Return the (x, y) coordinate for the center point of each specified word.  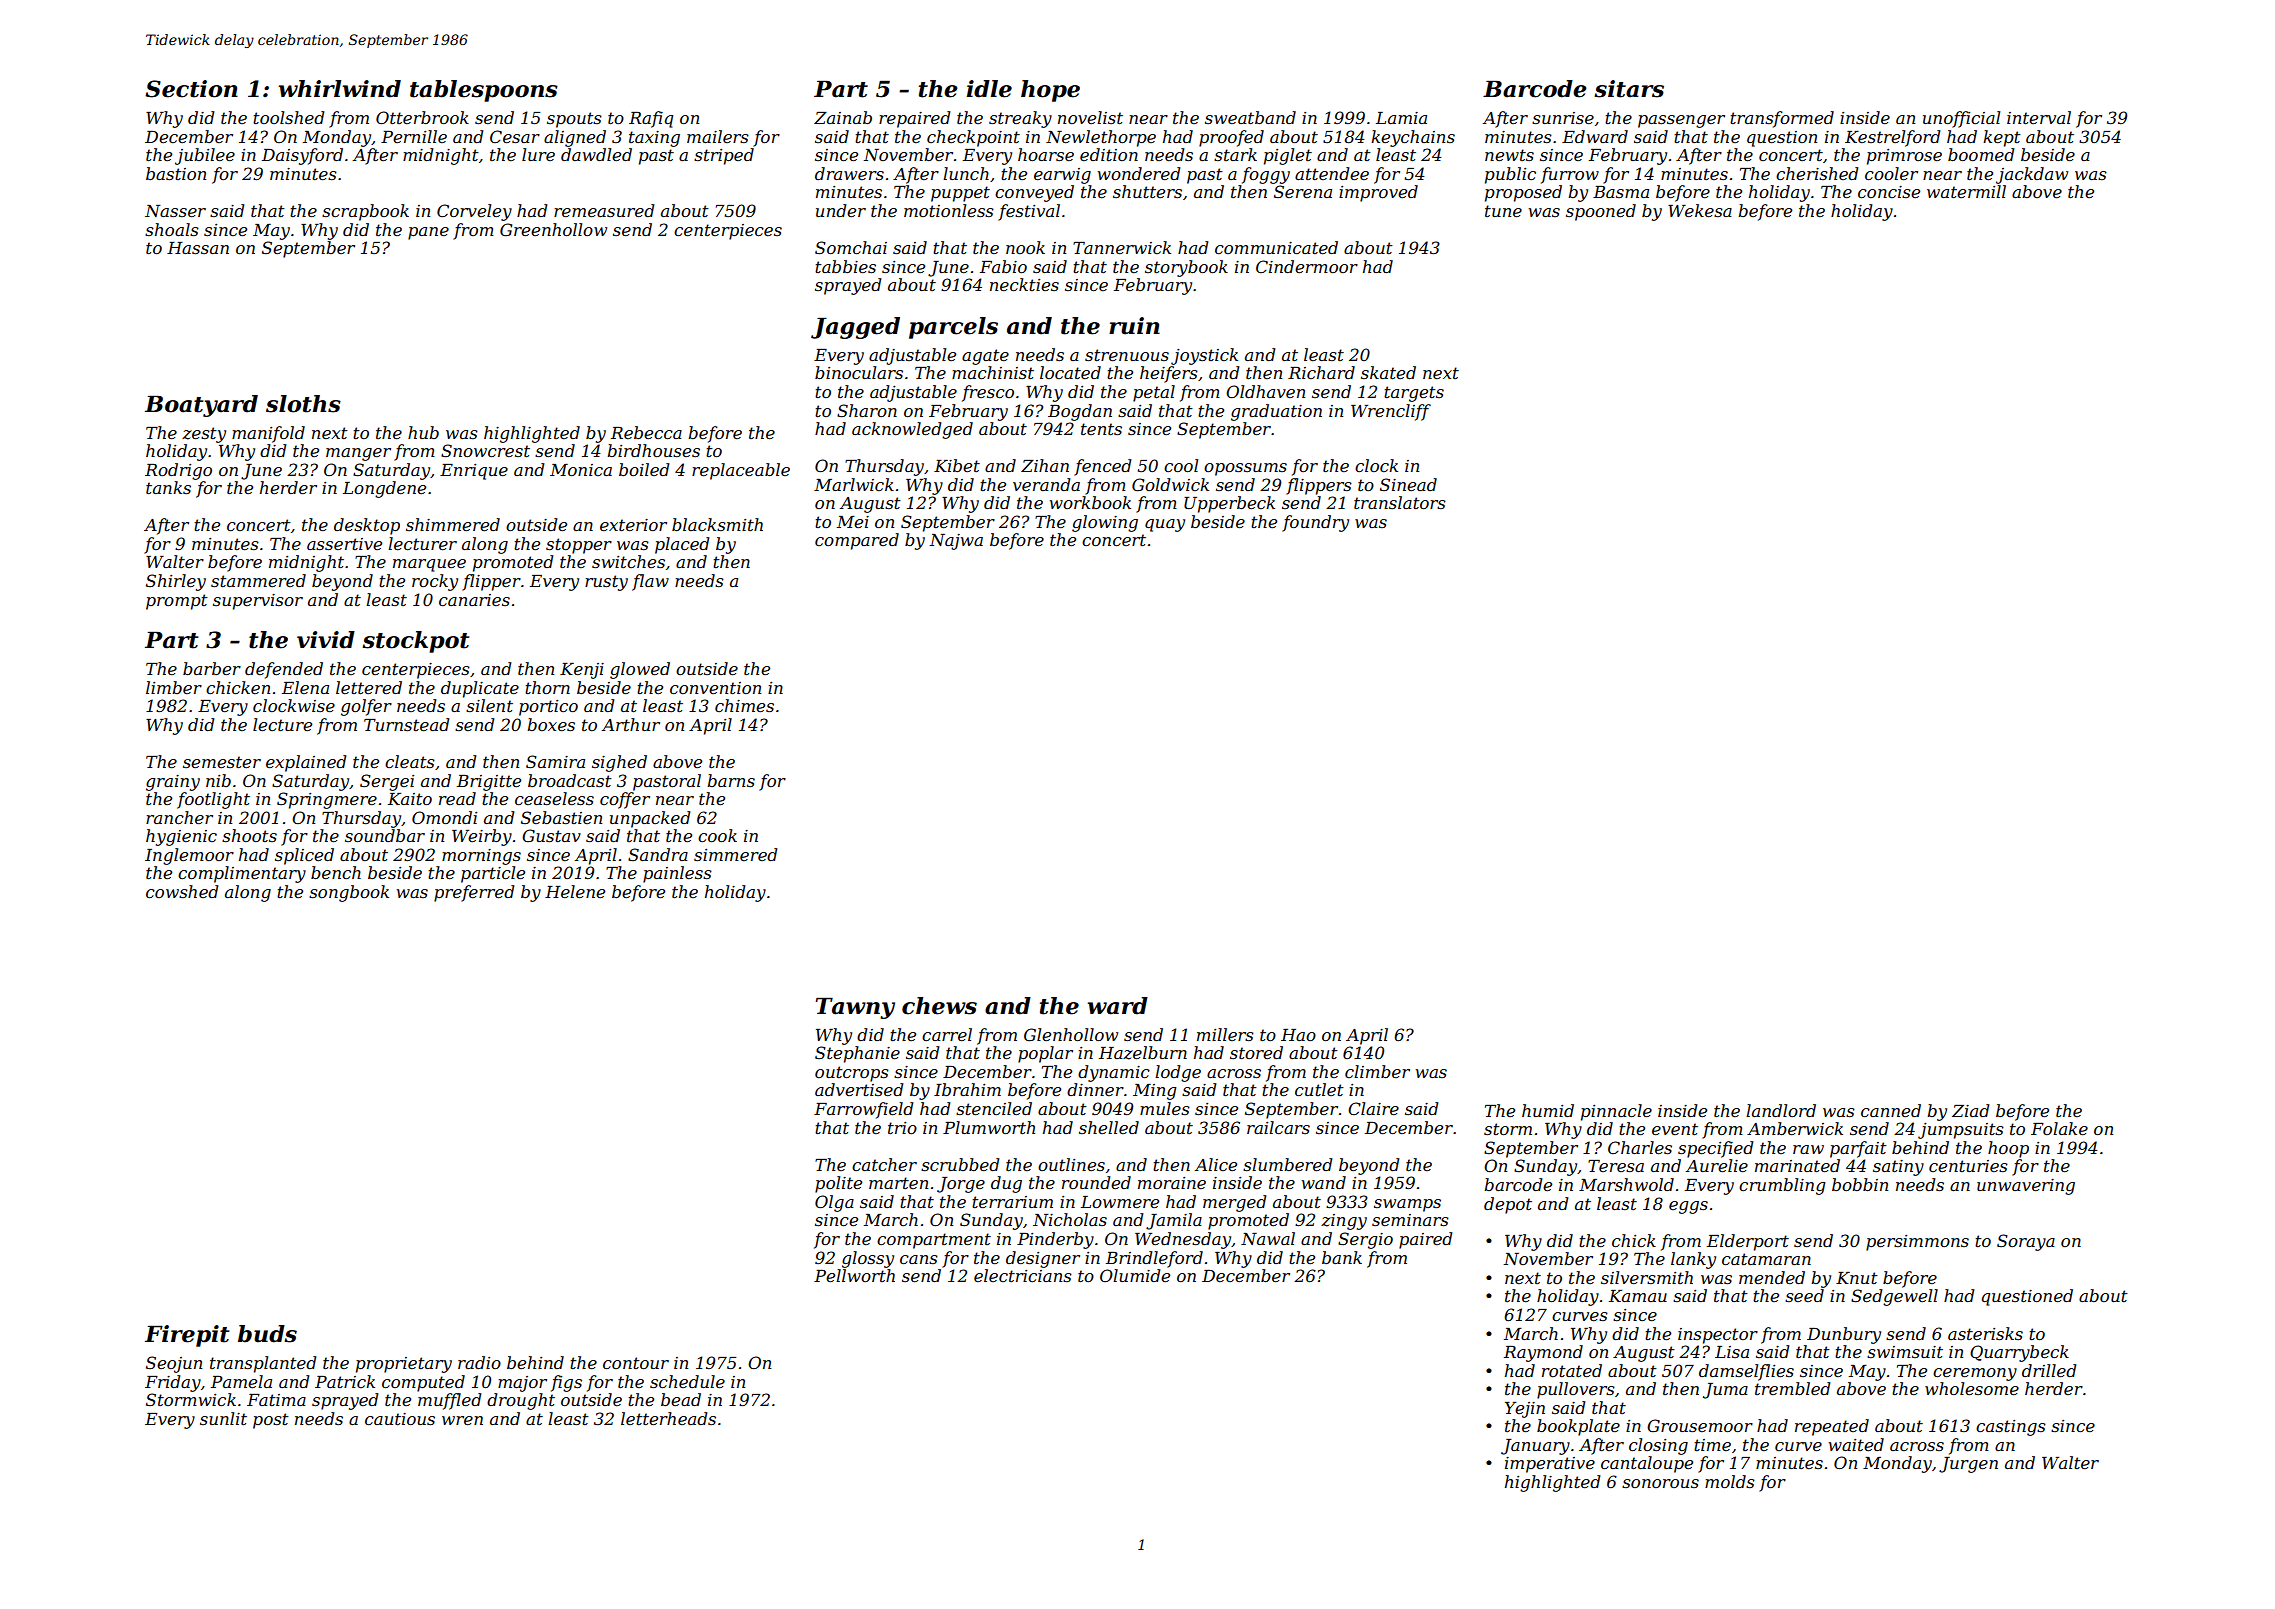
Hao (1298, 1035)
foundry (1315, 523)
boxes (551, 724)
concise (1889, 192)
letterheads (668, 1418)
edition (1109, 154)
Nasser (175, 211)
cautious (400, 1419)
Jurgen (1968, 1465)
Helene (575, 891)
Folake (2059, 1128)
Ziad (1970, 1110)
